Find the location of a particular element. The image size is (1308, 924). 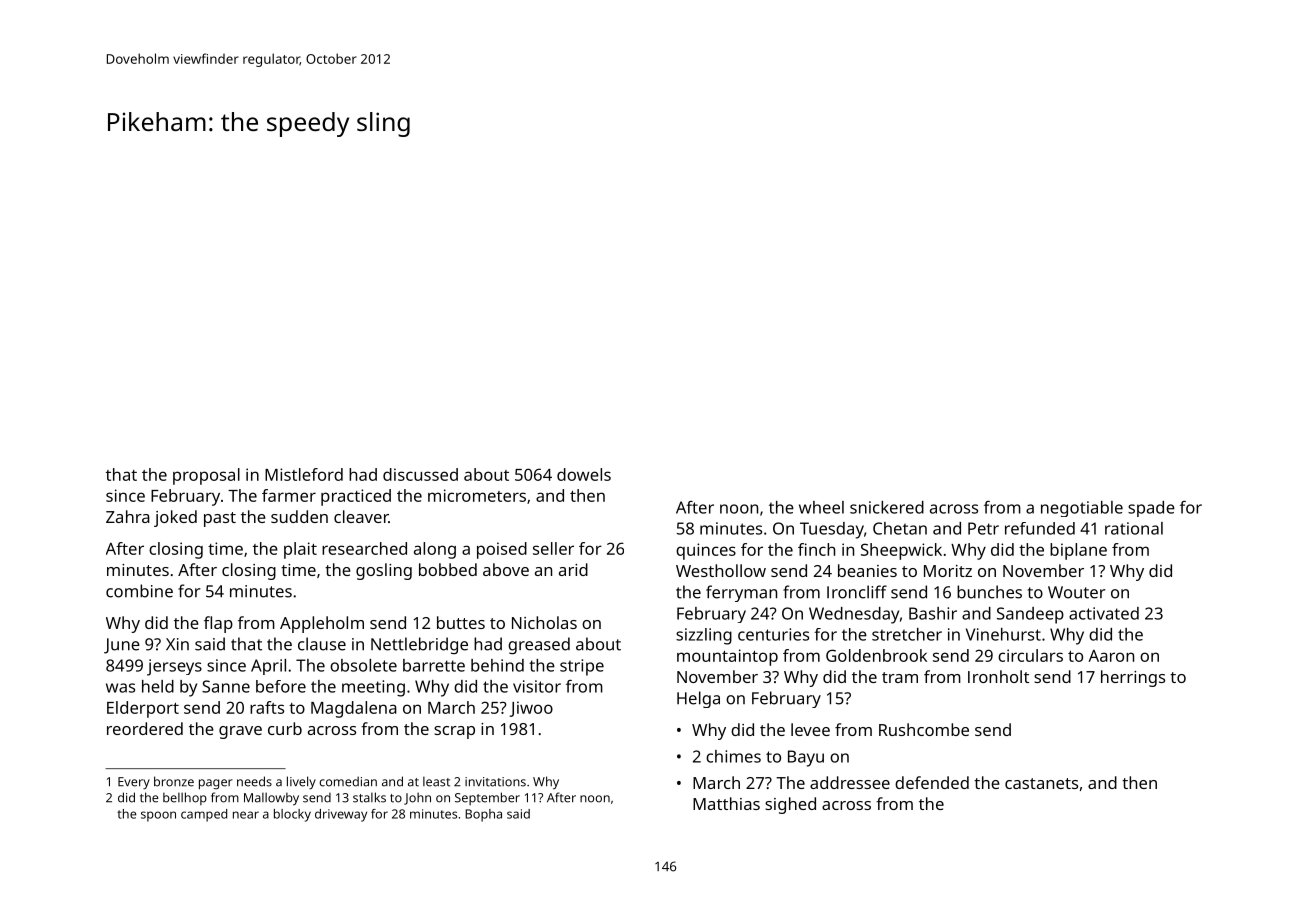

flap is located at coordinates (218, 624).
